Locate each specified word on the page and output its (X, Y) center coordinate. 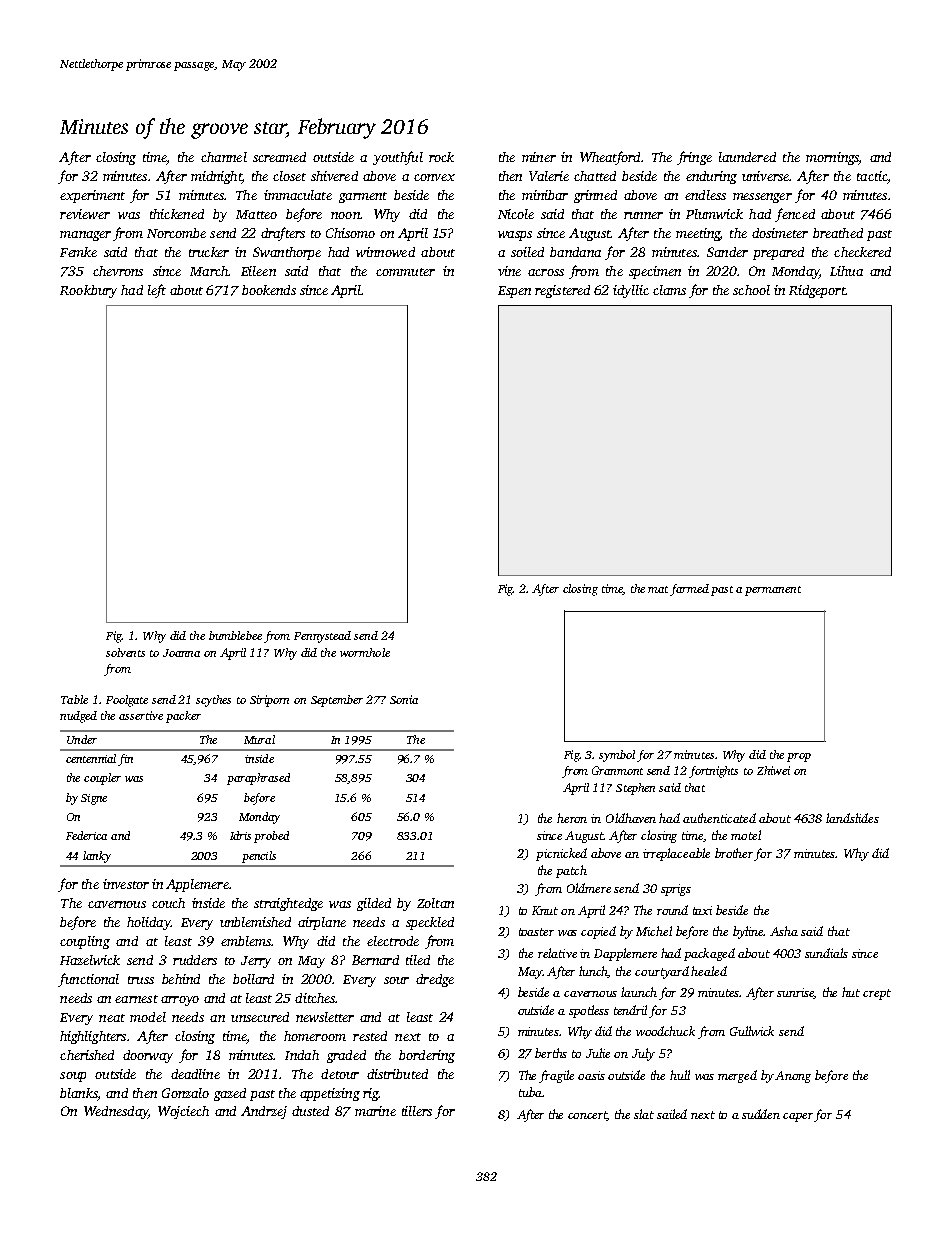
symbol (617, 756)
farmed (689, 590)
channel (224, 157)
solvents (125, 652)
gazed (230, 1094)
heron (572, 818)
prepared (778, 253)
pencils (259, 857)
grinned (595, 196)
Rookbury (88, 291)
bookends (269, 290)
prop (799, 757)
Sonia (404, 699)
